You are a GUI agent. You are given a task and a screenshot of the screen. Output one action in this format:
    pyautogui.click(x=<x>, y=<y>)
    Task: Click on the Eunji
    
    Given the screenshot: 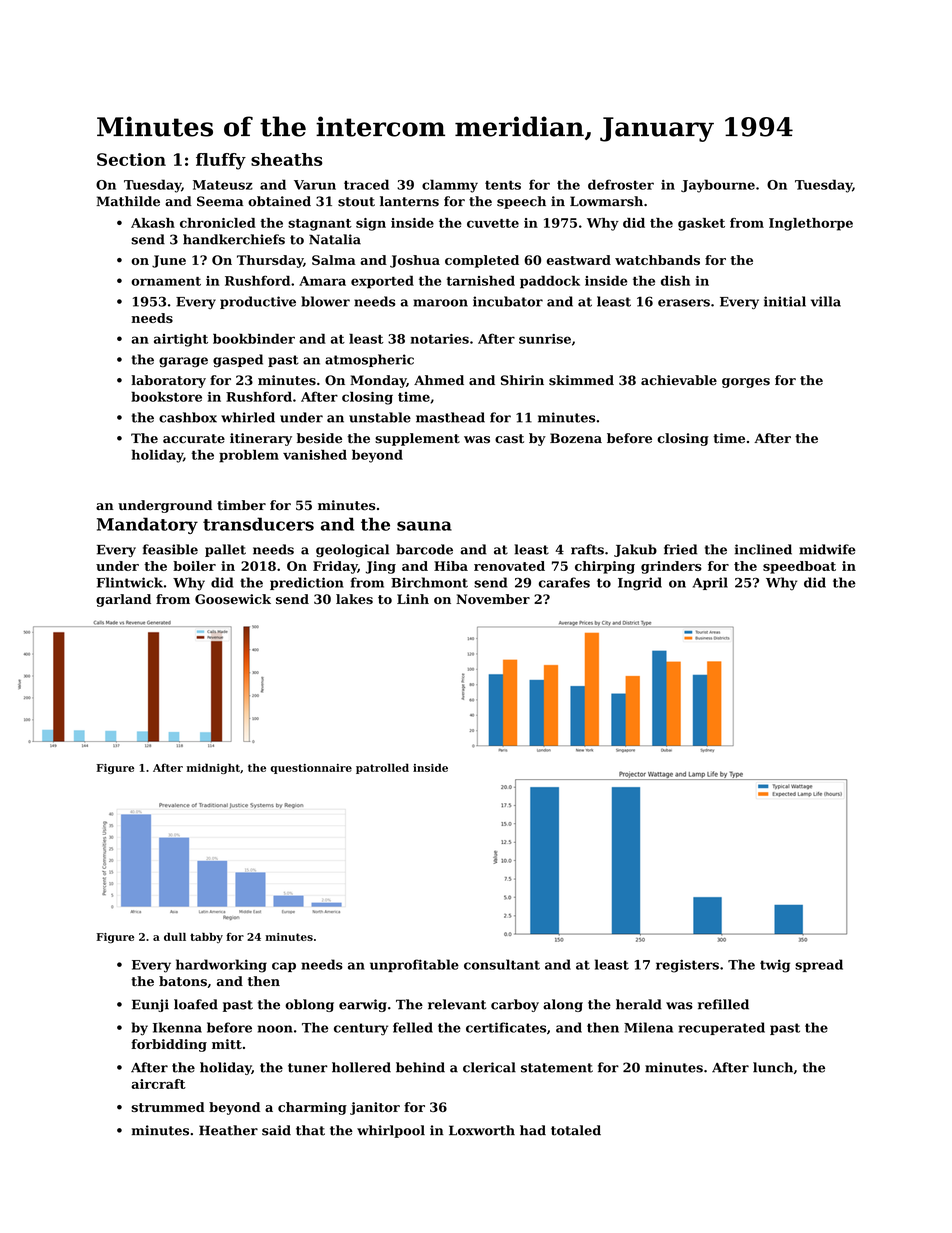 What is the action you would take?
    pyautogui.click(x=150, y=1005)
